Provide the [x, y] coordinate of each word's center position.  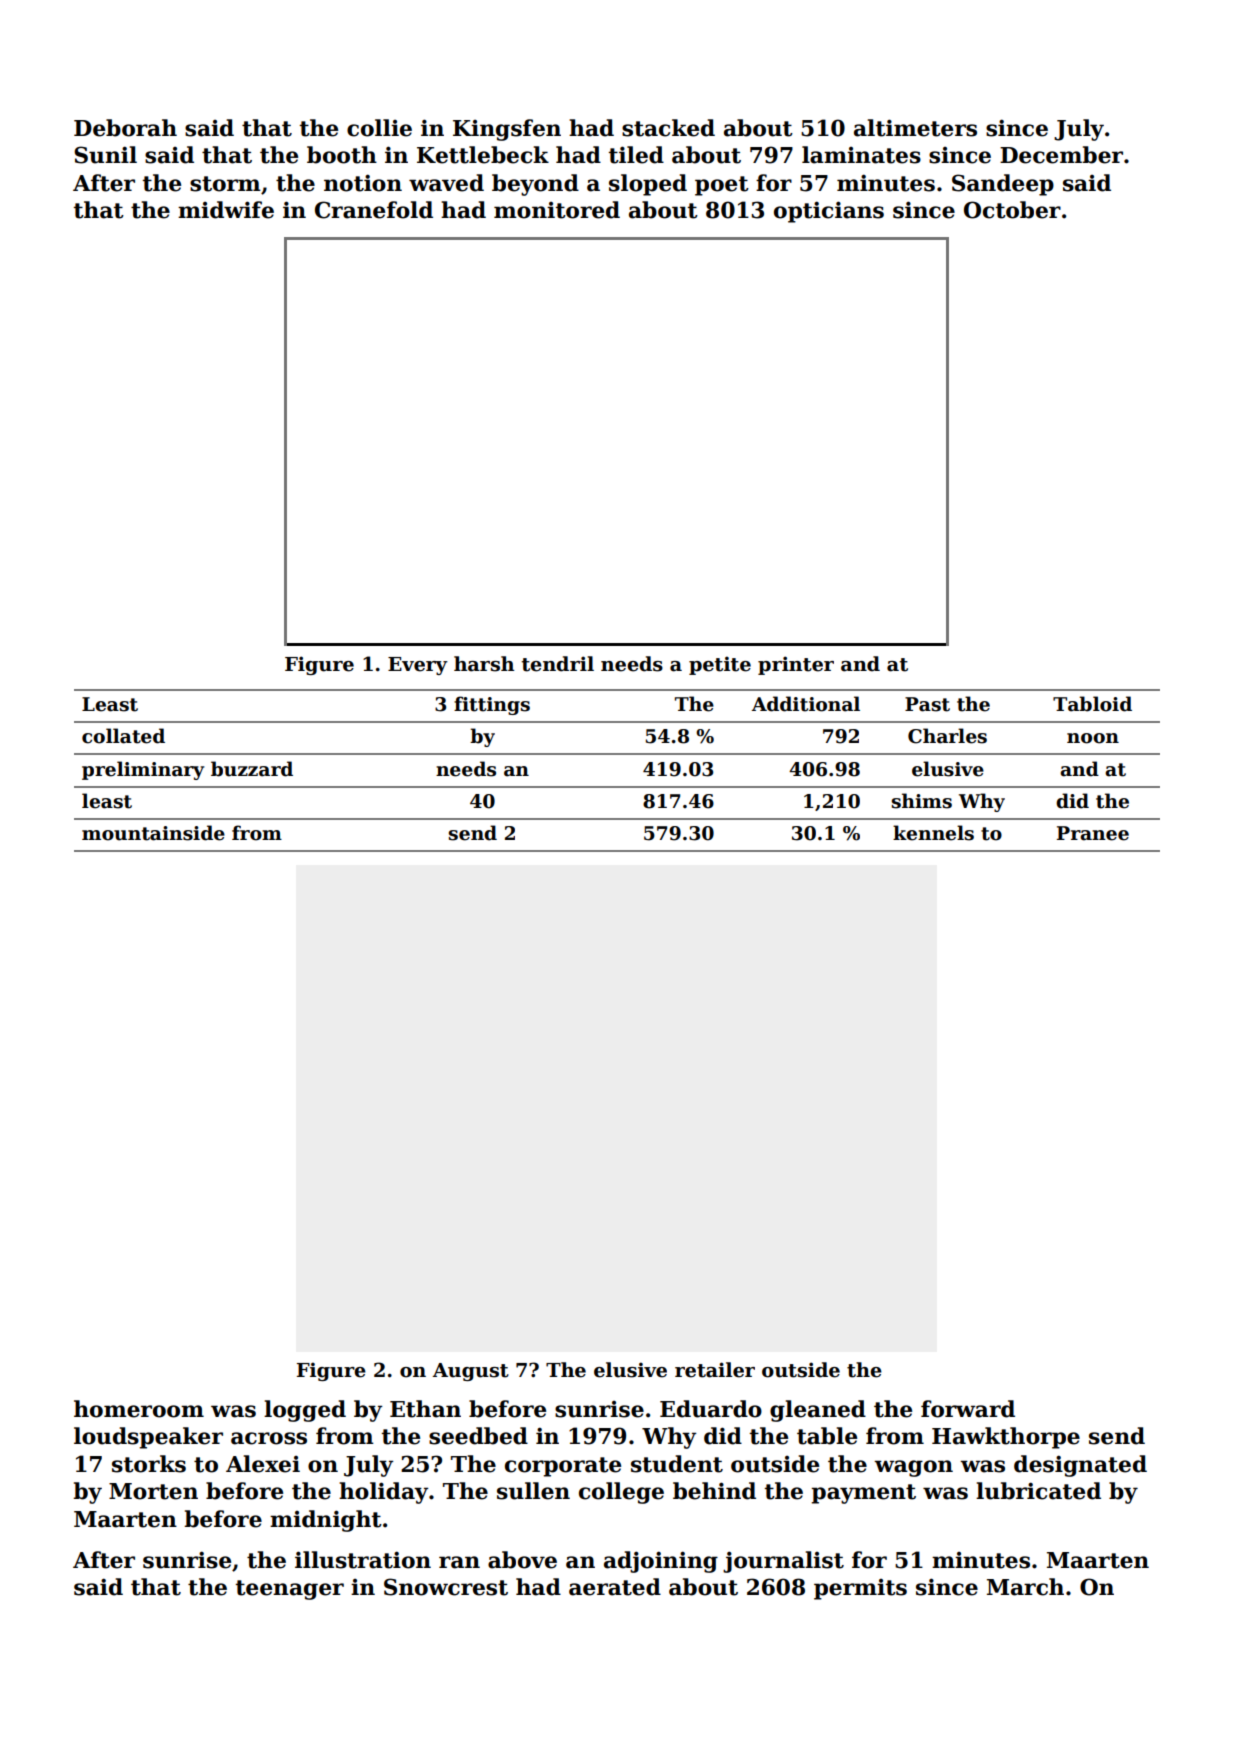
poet [722, 186]
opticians [829, 212]
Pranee [1093, 833]
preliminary [143, 770]
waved [446, 183]
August [471, 1372]
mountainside [153, 833]
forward [968, 1409]
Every [418, 666]
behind [714, 1491]
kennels [933, 833]
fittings [492, 705]
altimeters [915, 128]
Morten [153, 1491]
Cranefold [374, 210]
